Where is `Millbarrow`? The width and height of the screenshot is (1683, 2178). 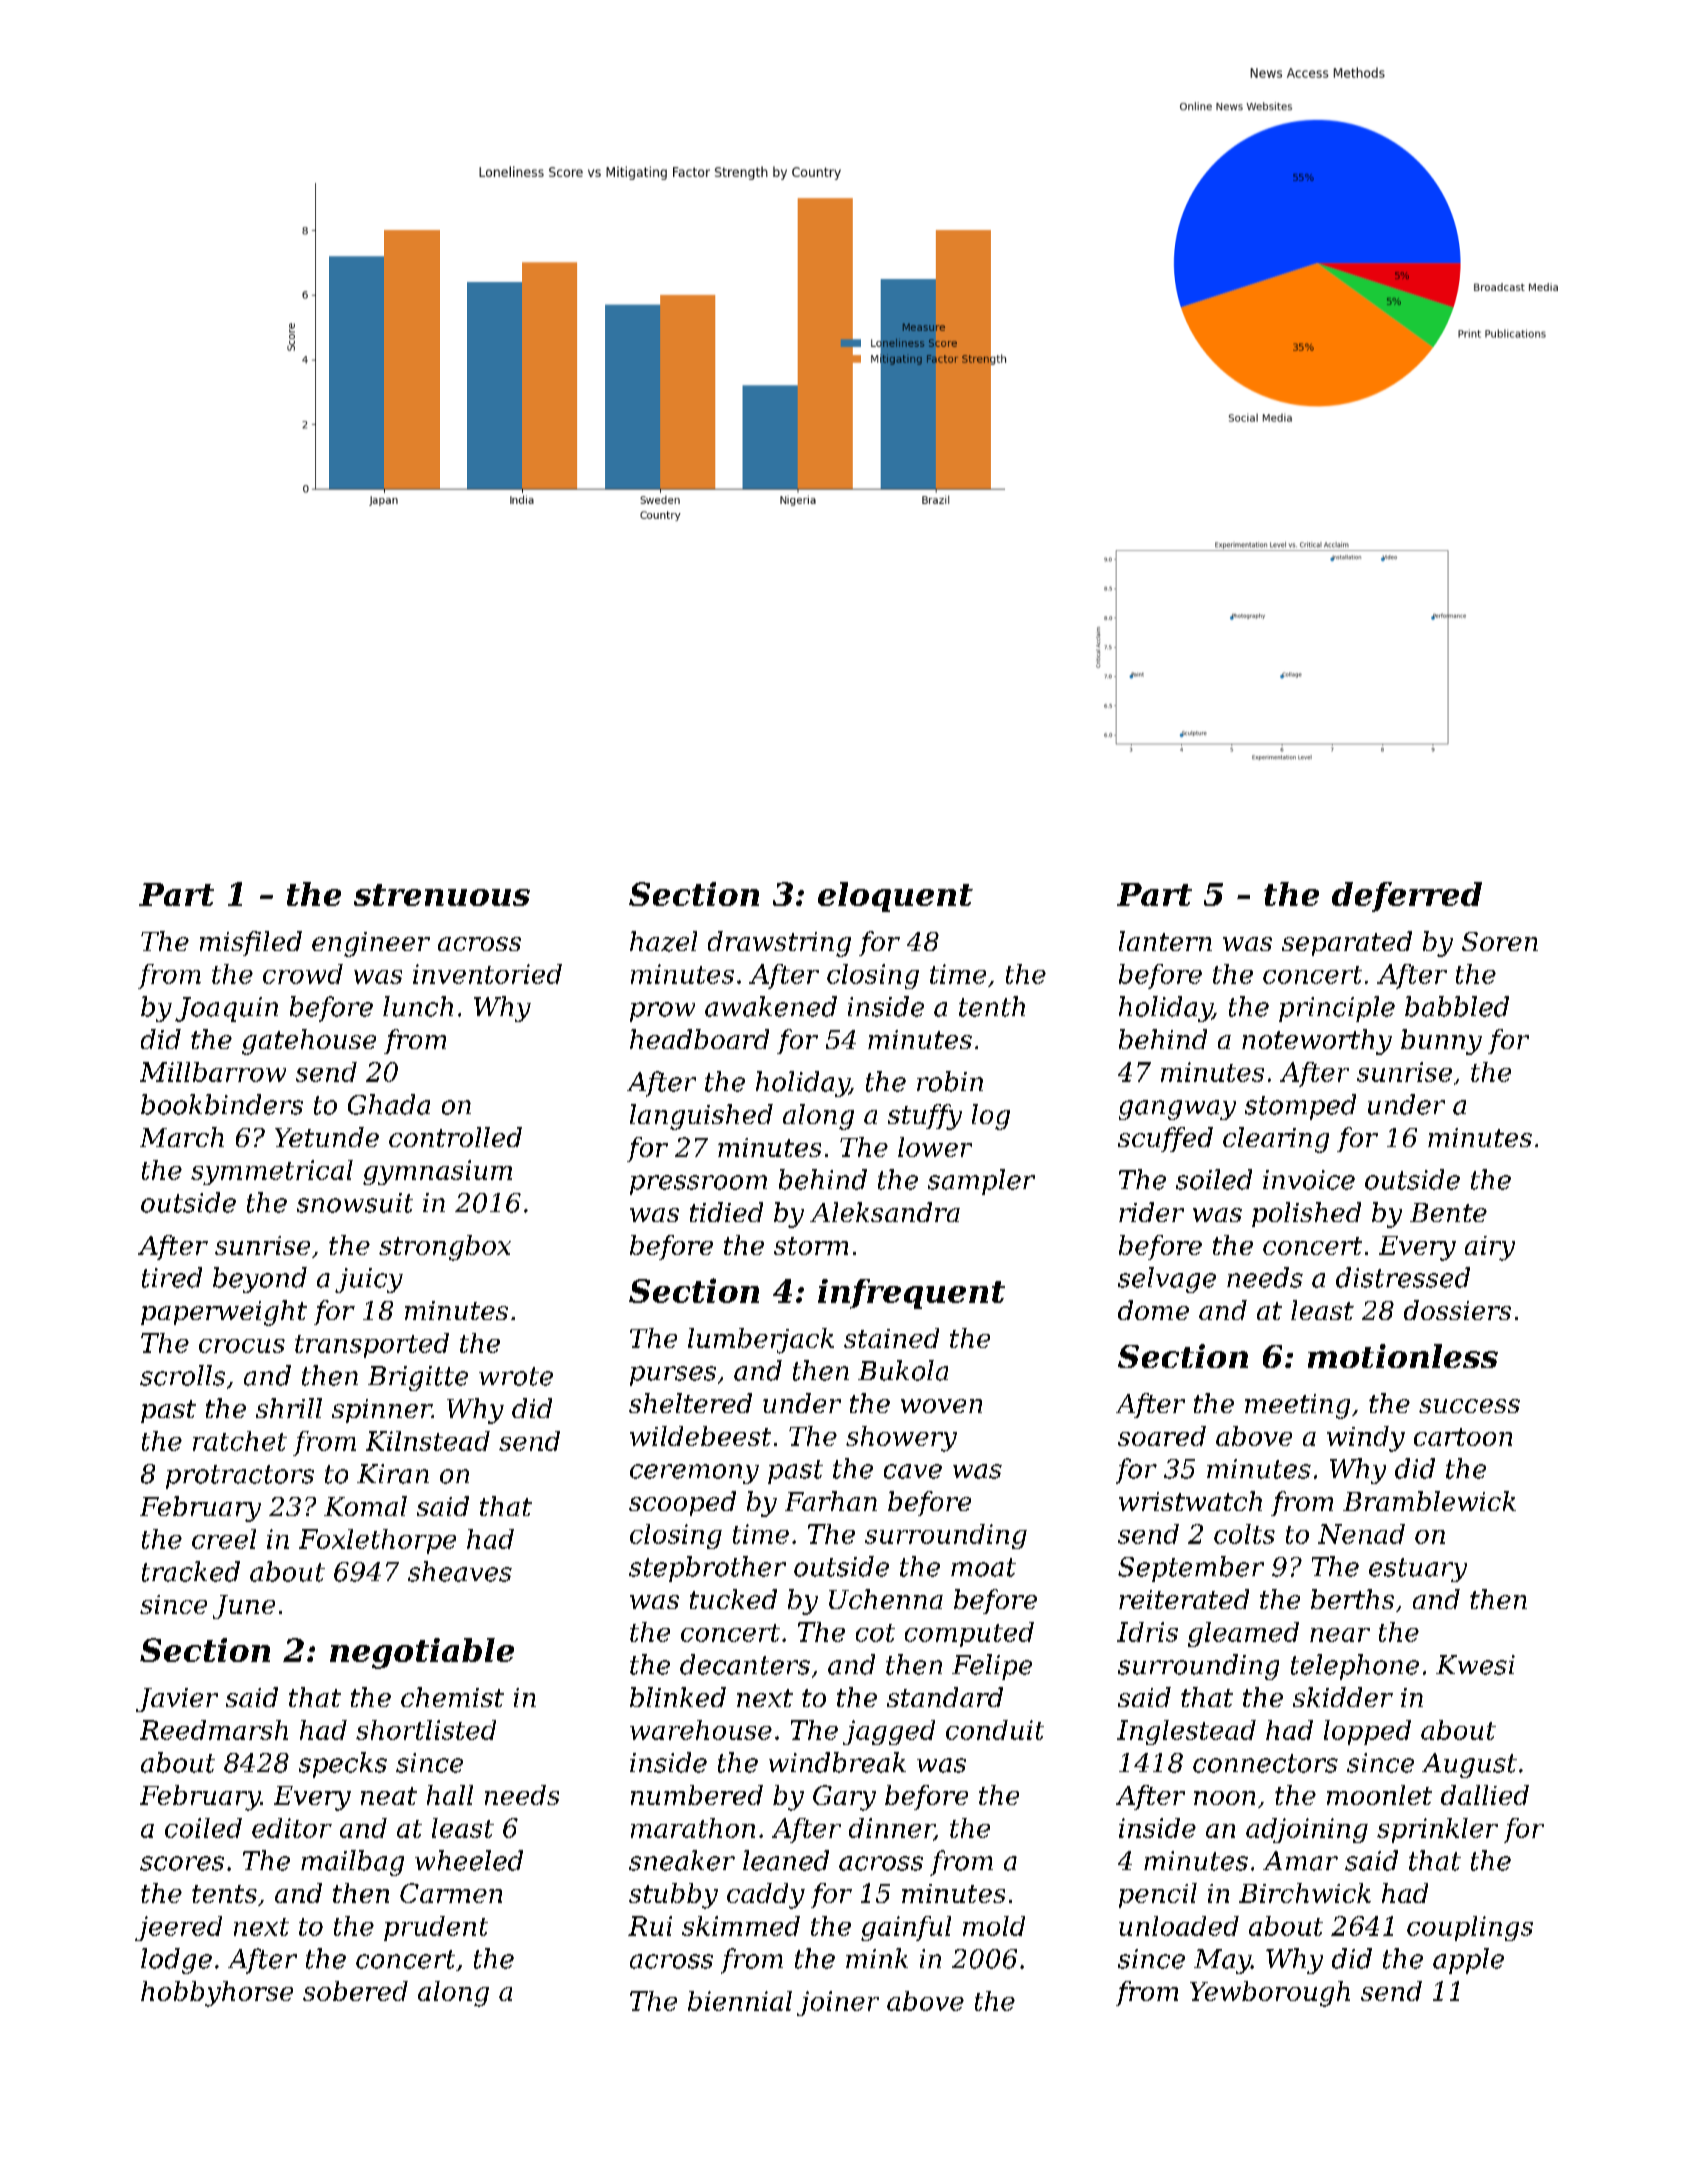
Millbarrow is located at coordinates (213, 1072).
